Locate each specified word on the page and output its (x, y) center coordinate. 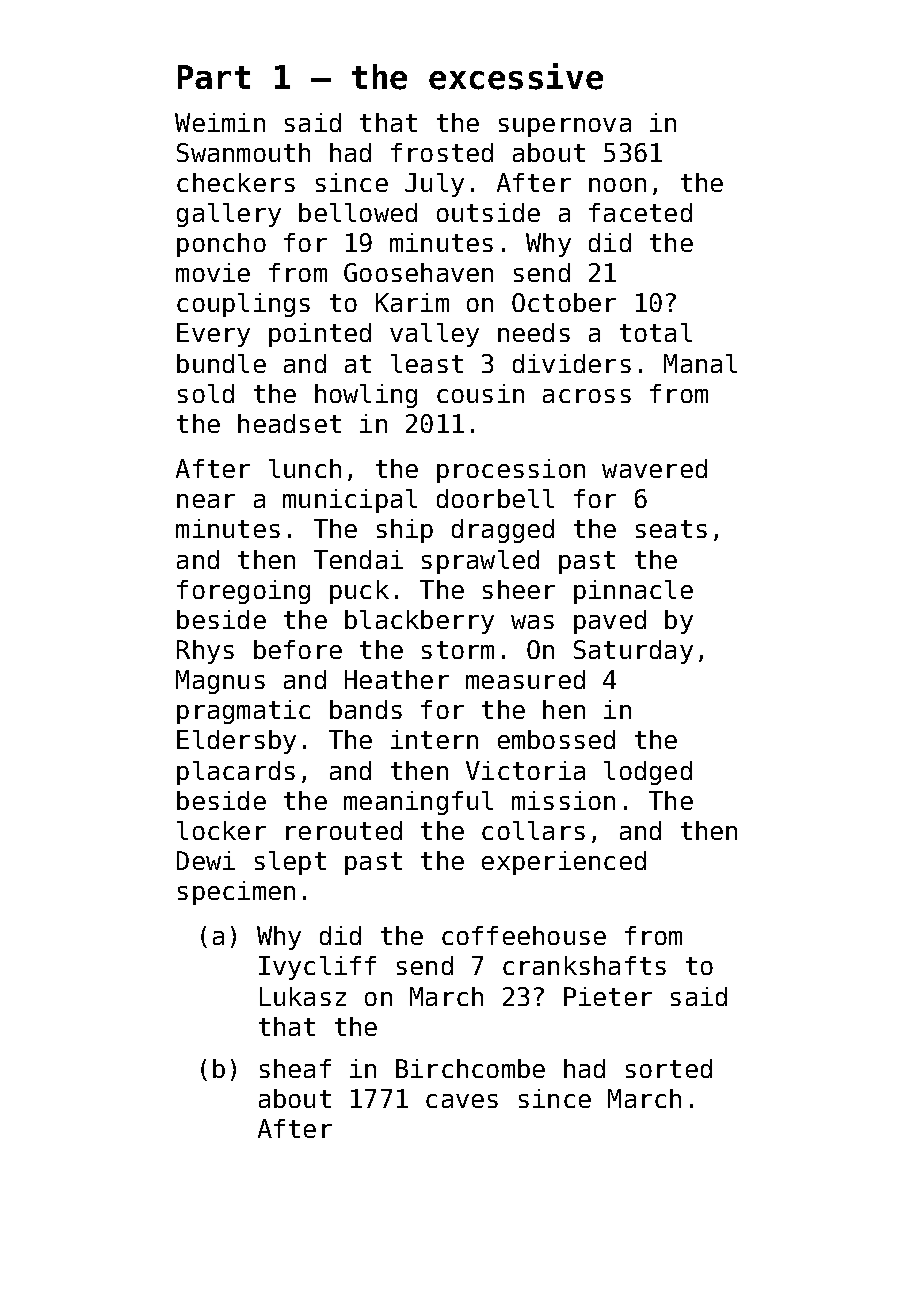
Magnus (220, 682)
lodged (648, 773)
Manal (700, 363)
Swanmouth (243, 152)
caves (462, 1101)
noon (617, 185)
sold (206, 393)
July (434, 185)
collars (533, 830)
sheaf (295, 1068)
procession (511, 471)
